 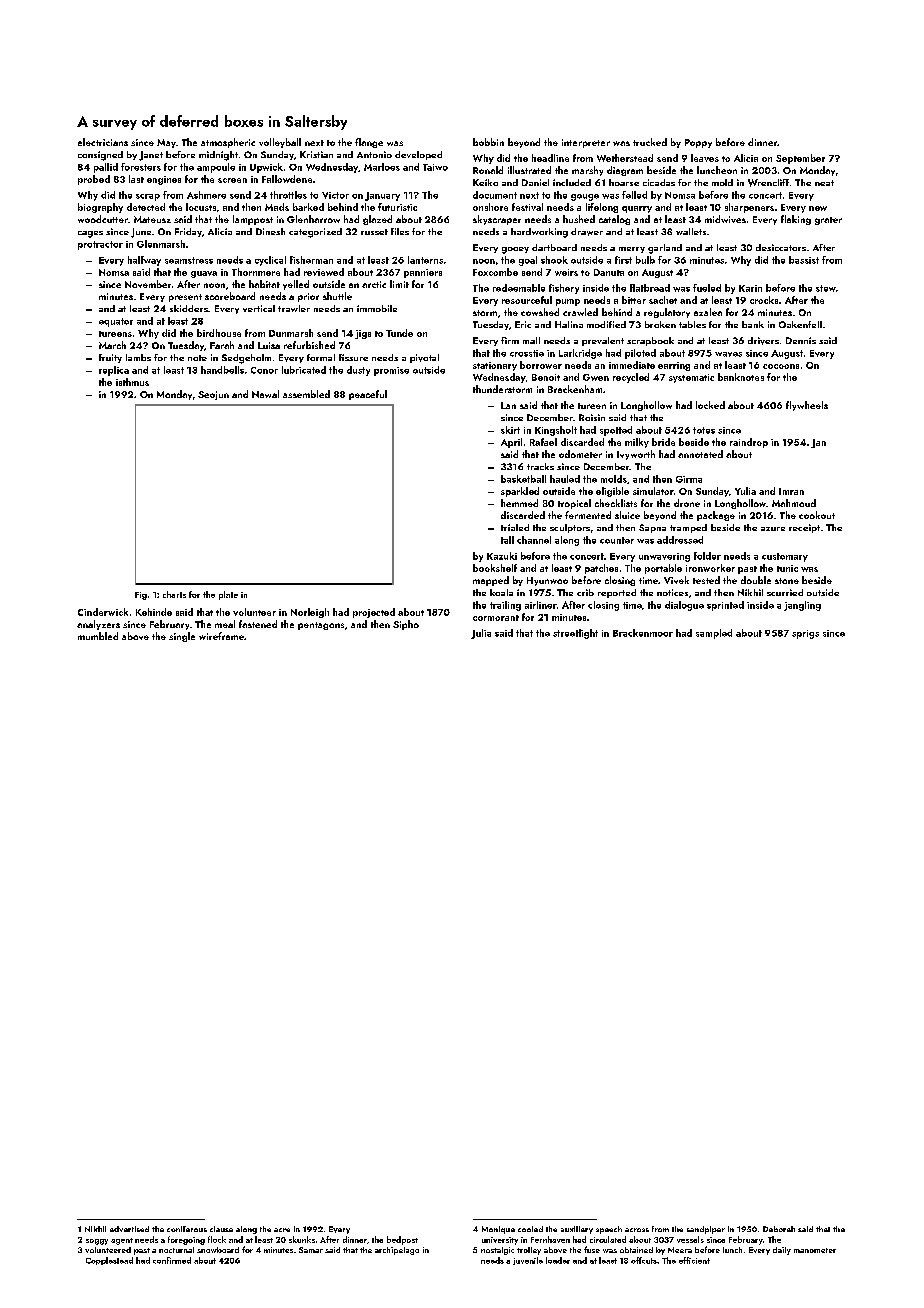 I want to click on midnight, so click(x=218, y=156).
